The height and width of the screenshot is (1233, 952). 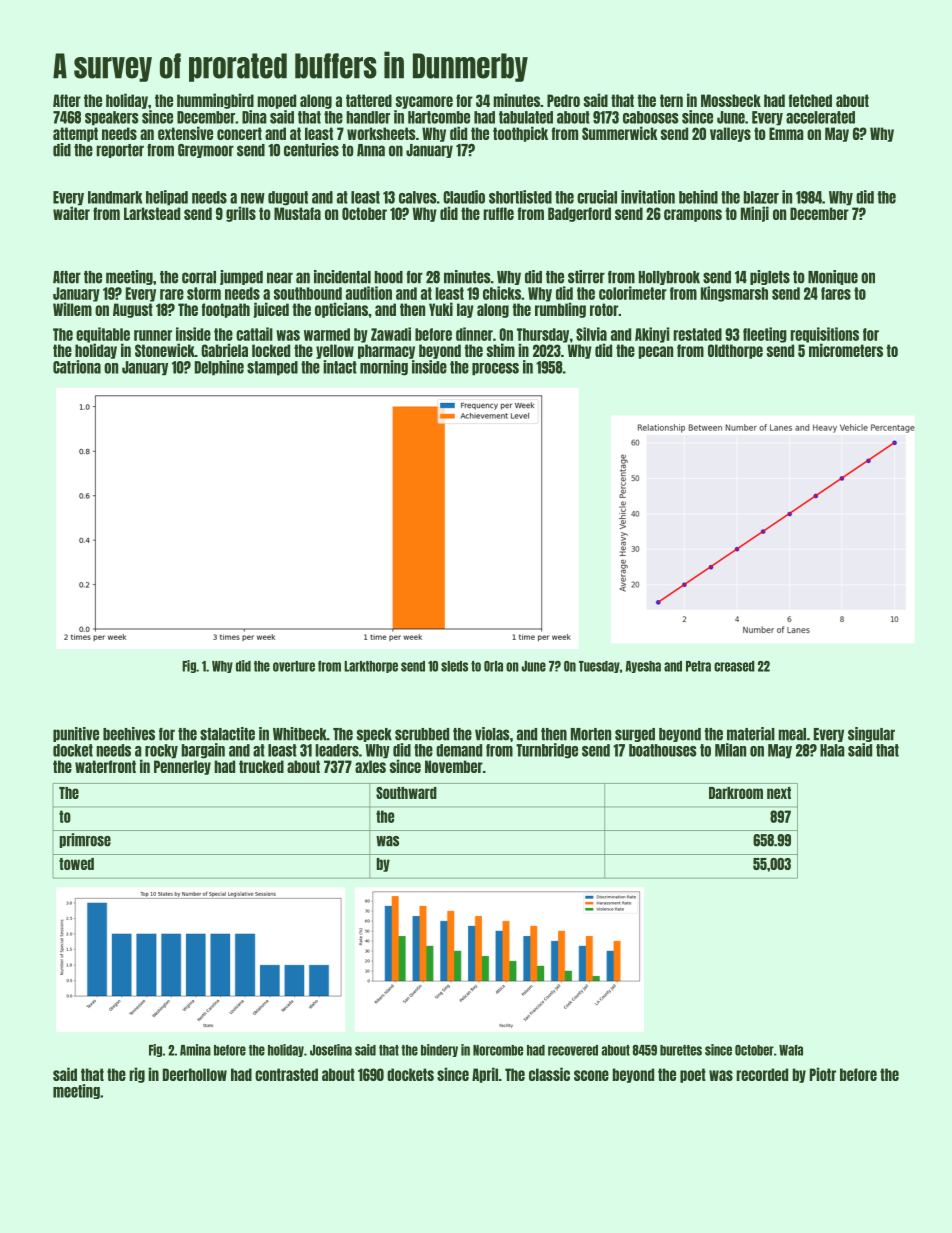 What do you see at coordinates (520, 197) in the screenshot?
I see `shortlisted` at bounding box center [520, 197].
